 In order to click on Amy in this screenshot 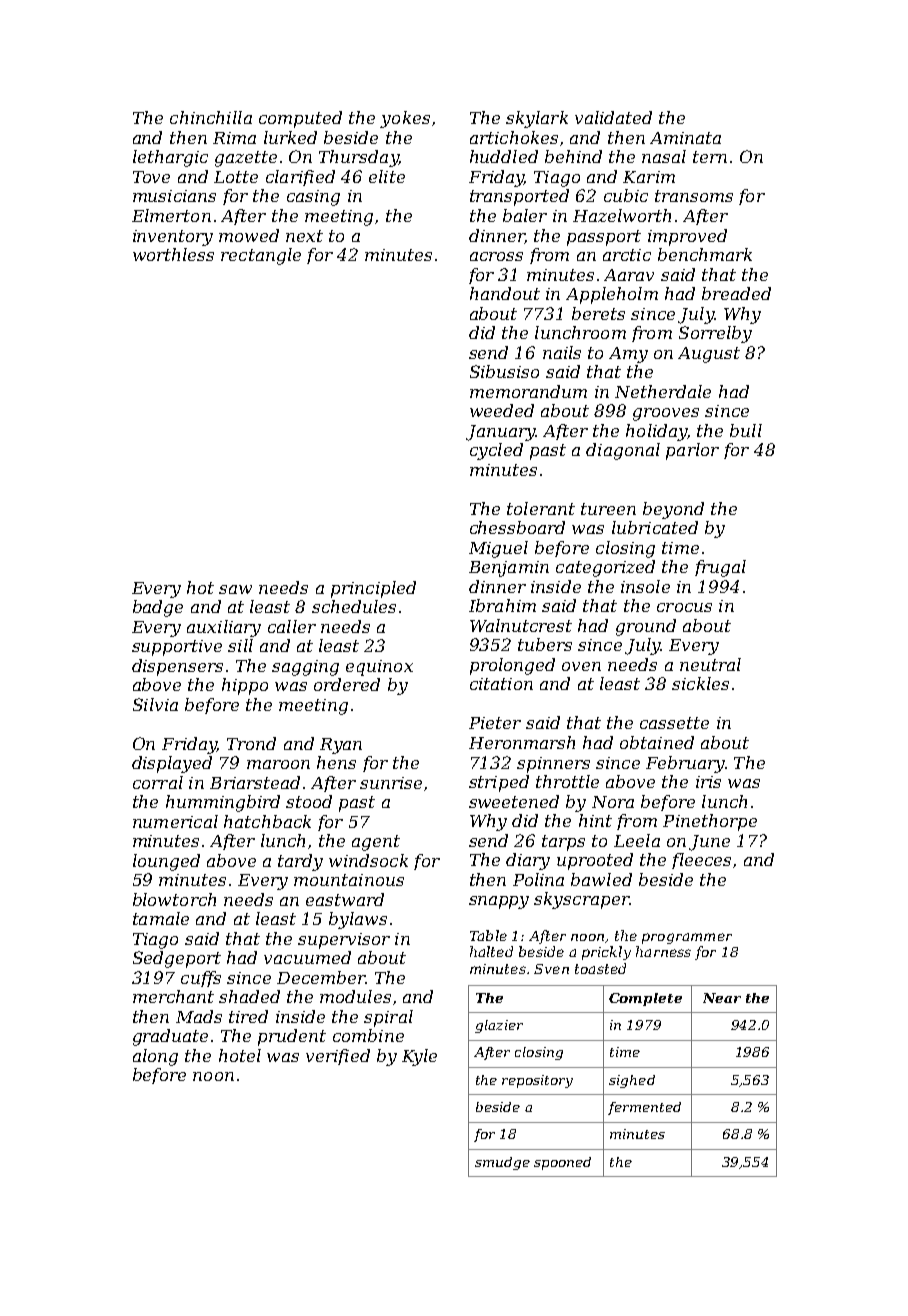, I will do `click(628, 355)`.
